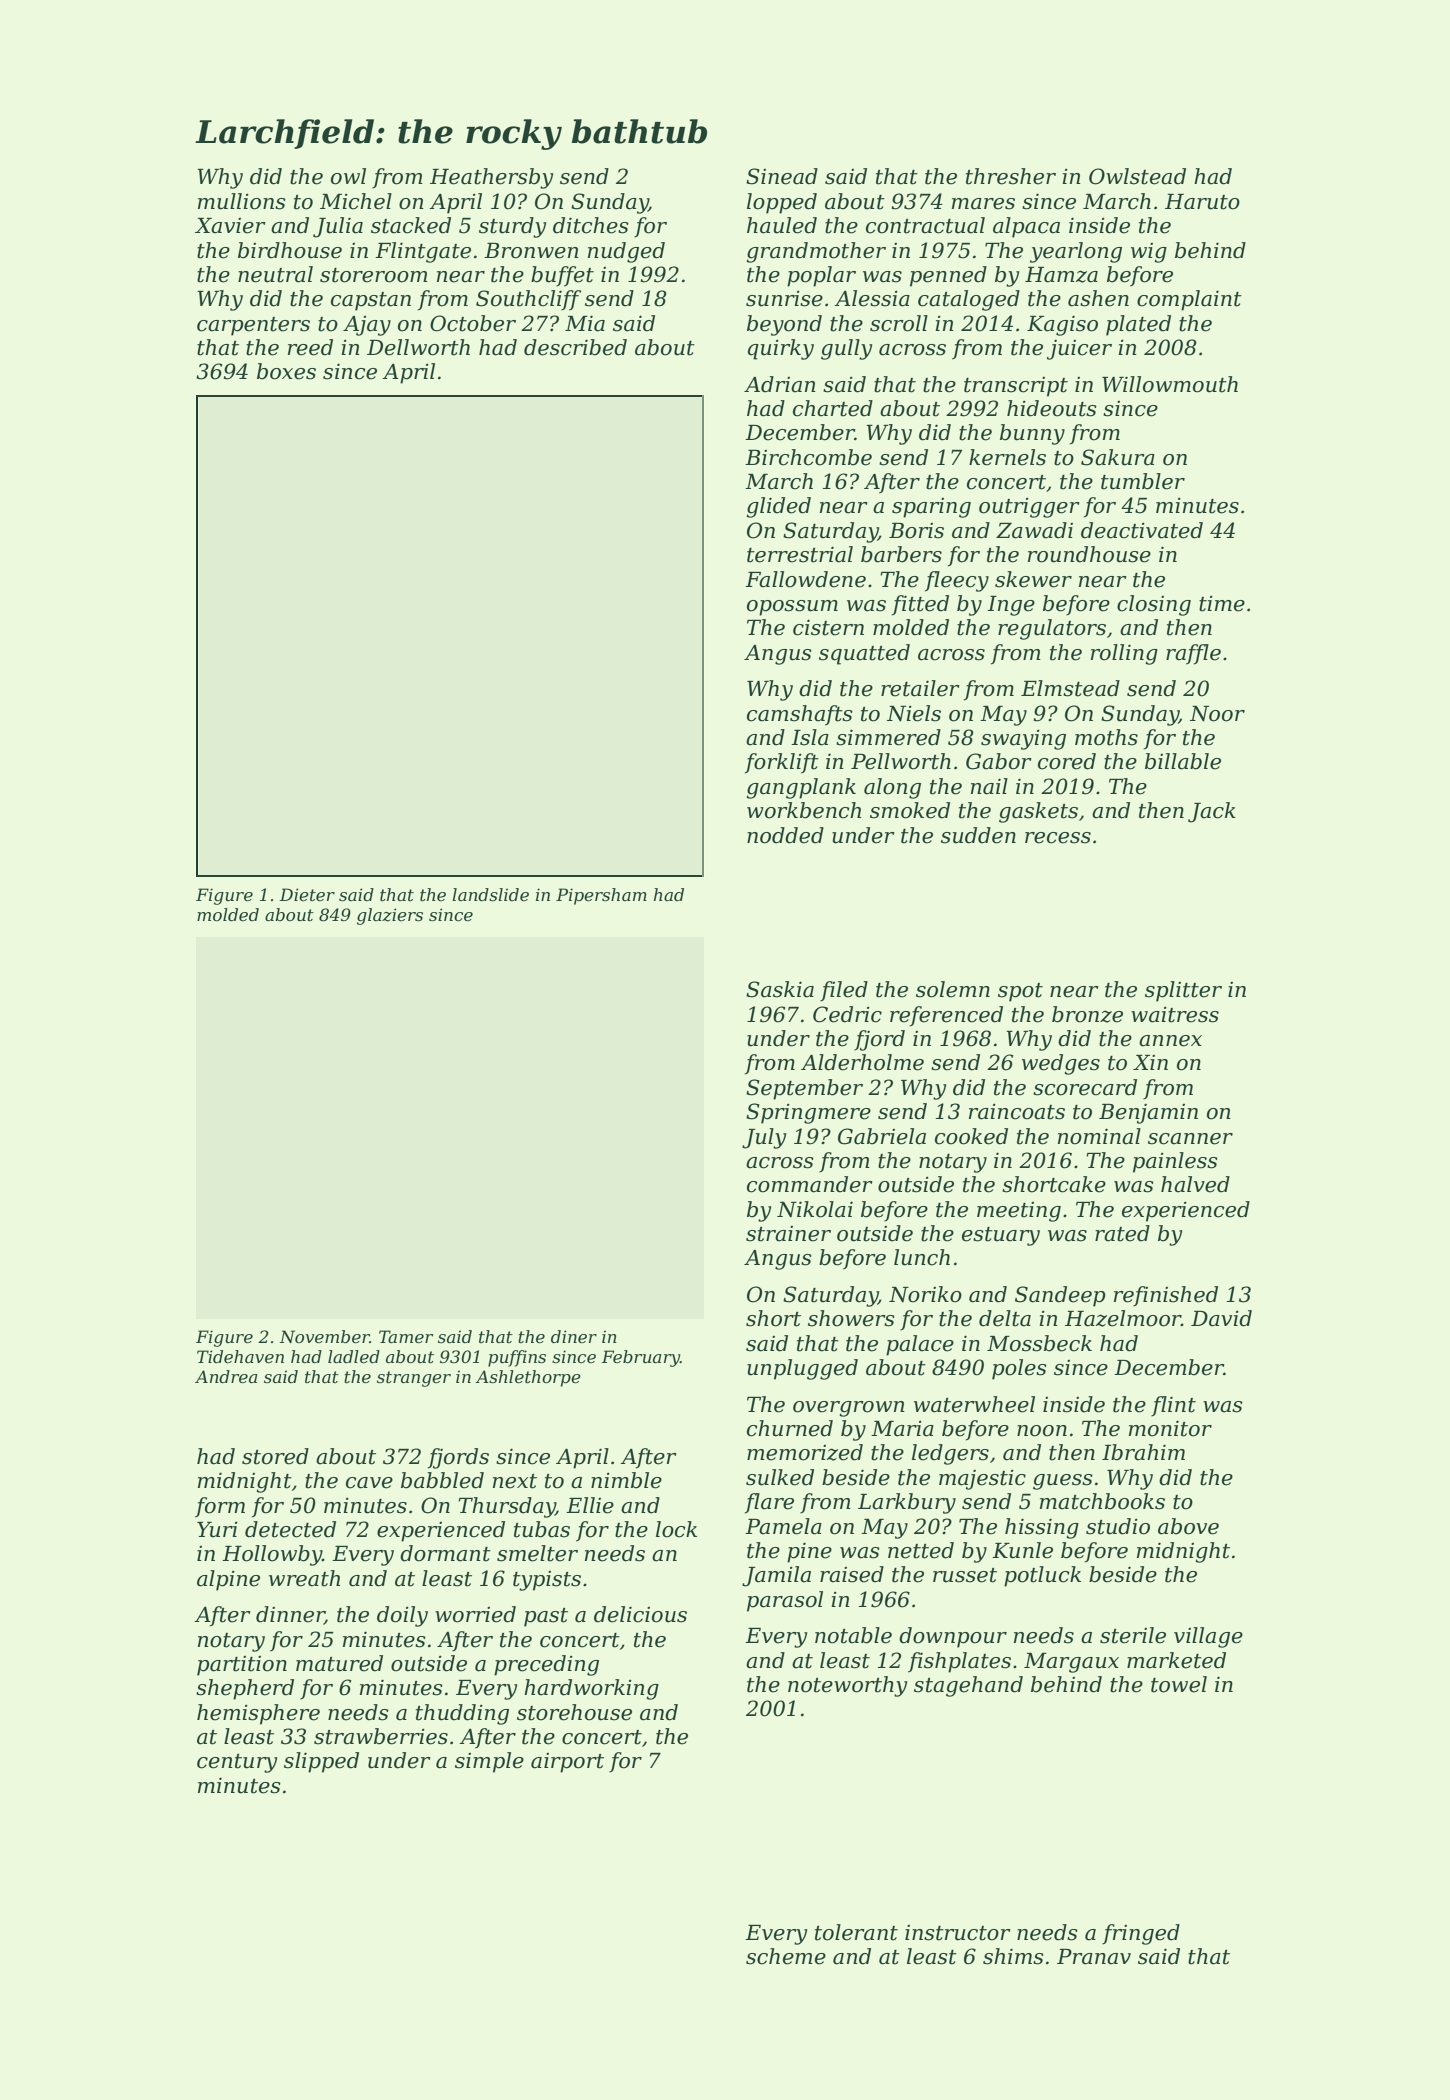 This page has width=1450, height=2100. Describe the element at coordinates (1142, 530) in the page. I see `deactivated` at that location.
